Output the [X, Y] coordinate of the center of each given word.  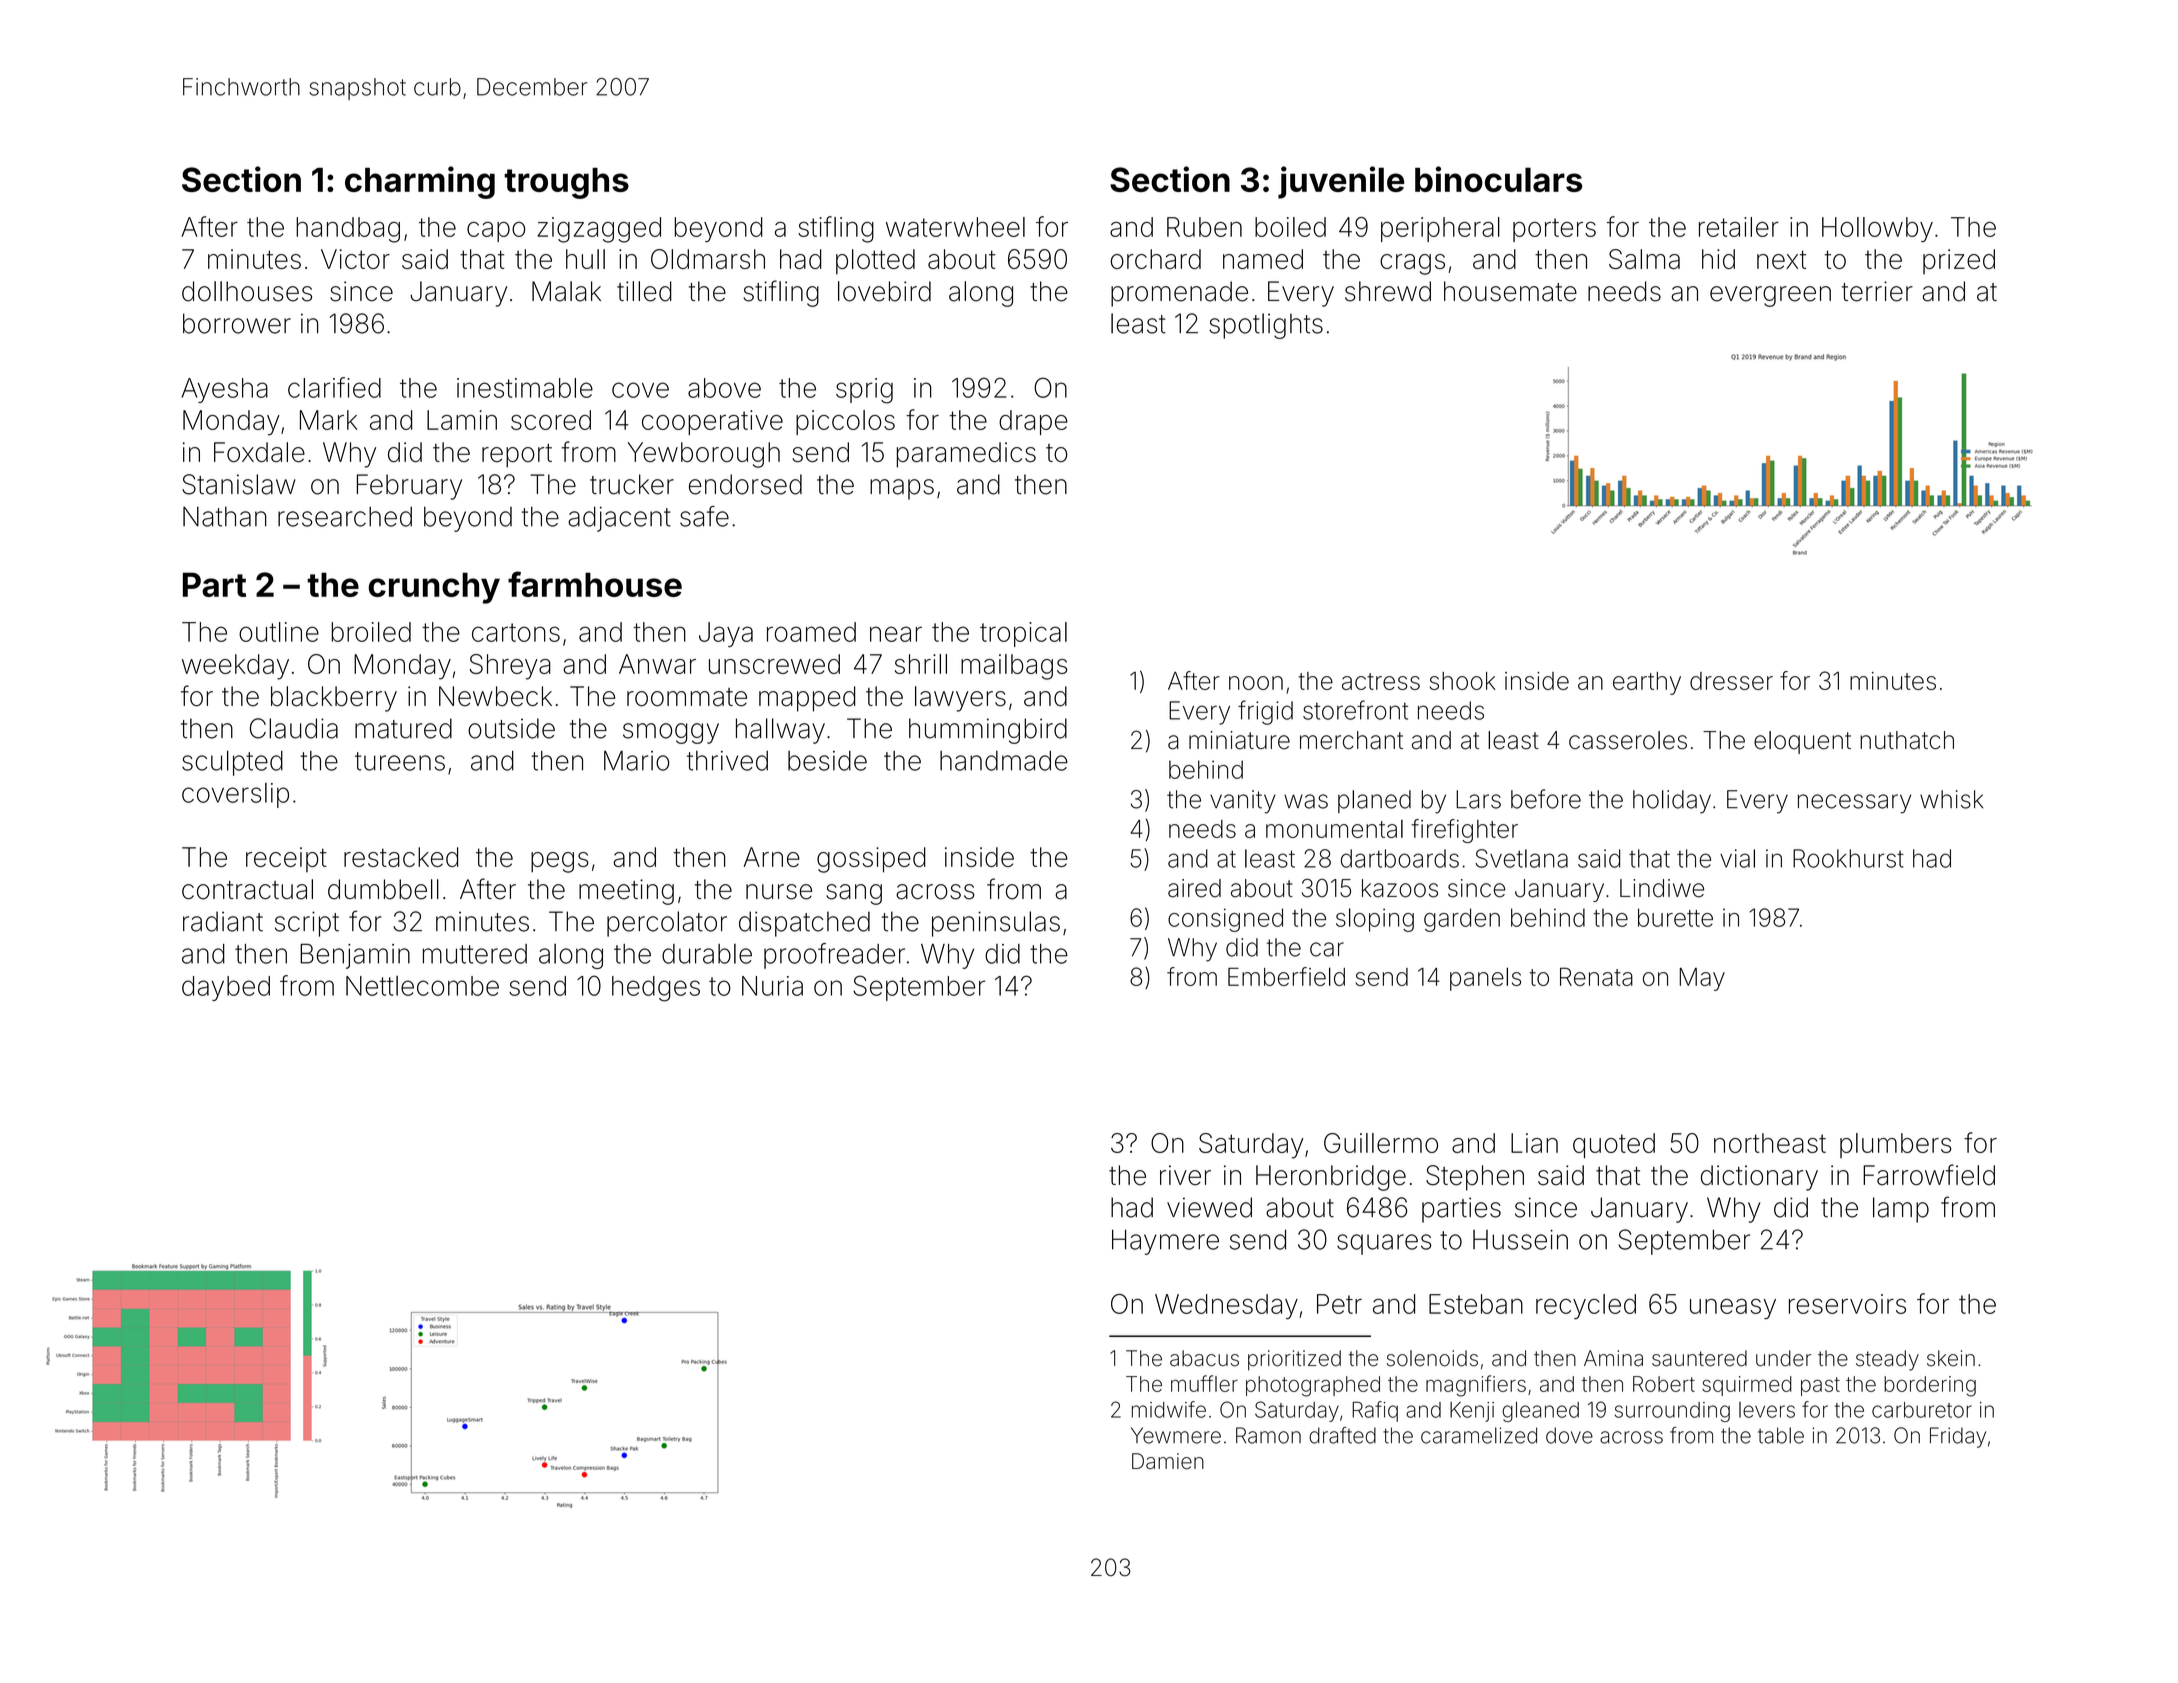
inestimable [525, 388]
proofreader [834, 956]
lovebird [884, 291]
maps [902, 489]
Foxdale [259, 452]
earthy [1647, 683]
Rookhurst [1848, 858]
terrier [1877, 291]
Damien [1168, 1461]
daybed [226, 988]
